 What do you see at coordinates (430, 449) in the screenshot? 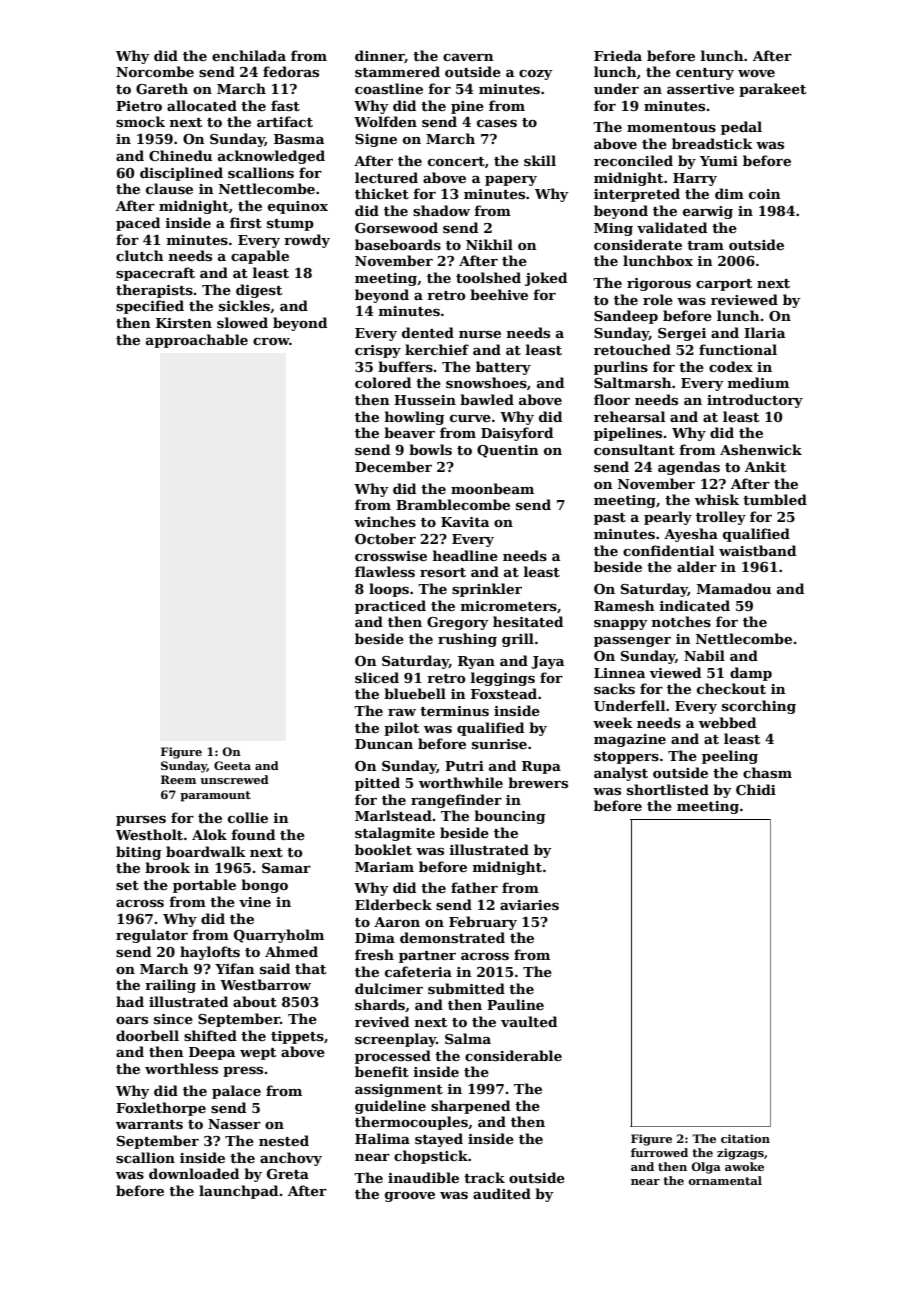
I see `bowls` at bounding box center [430, 449].
